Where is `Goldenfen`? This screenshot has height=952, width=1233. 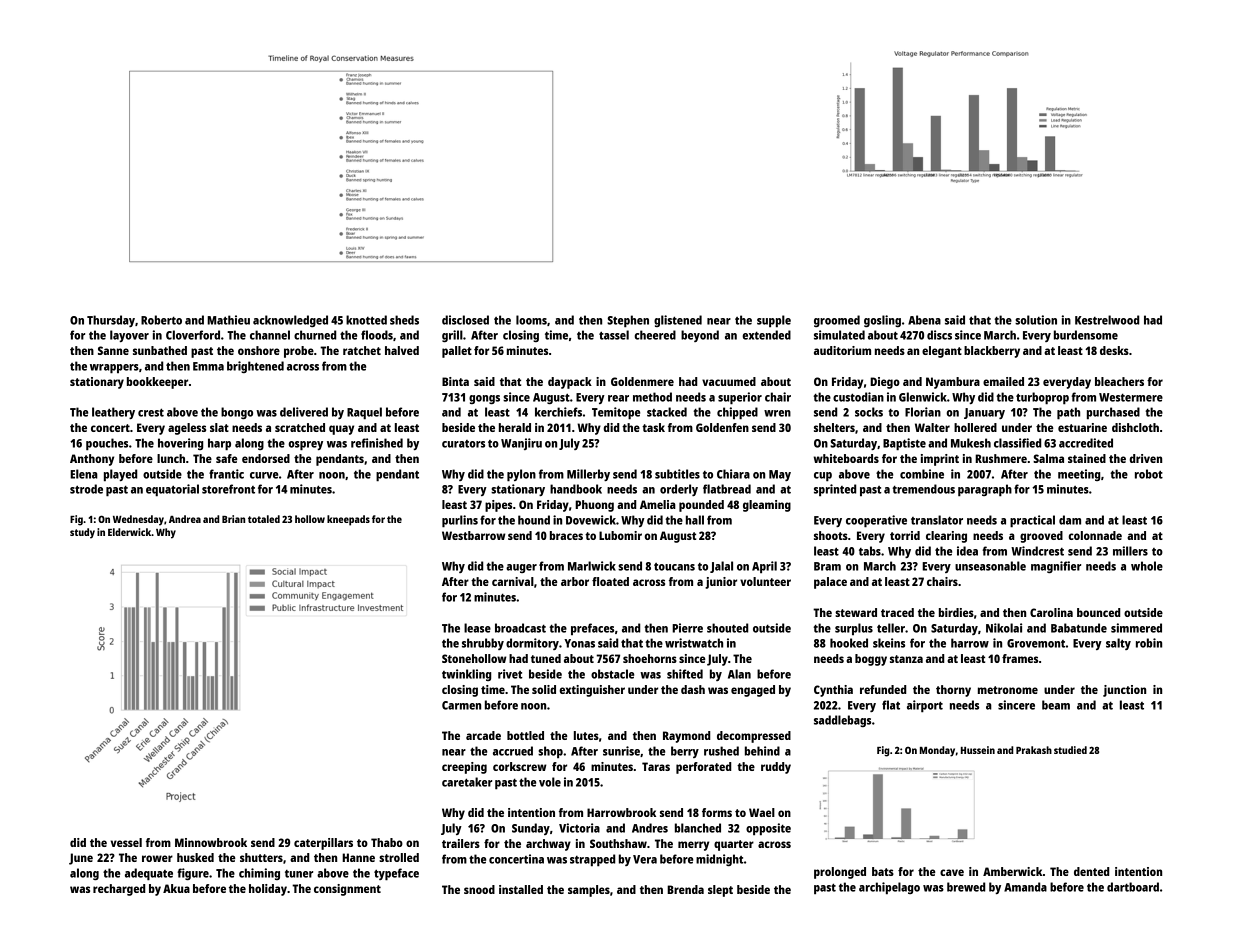
Goldenfen is located at coordinates (722, 427).
